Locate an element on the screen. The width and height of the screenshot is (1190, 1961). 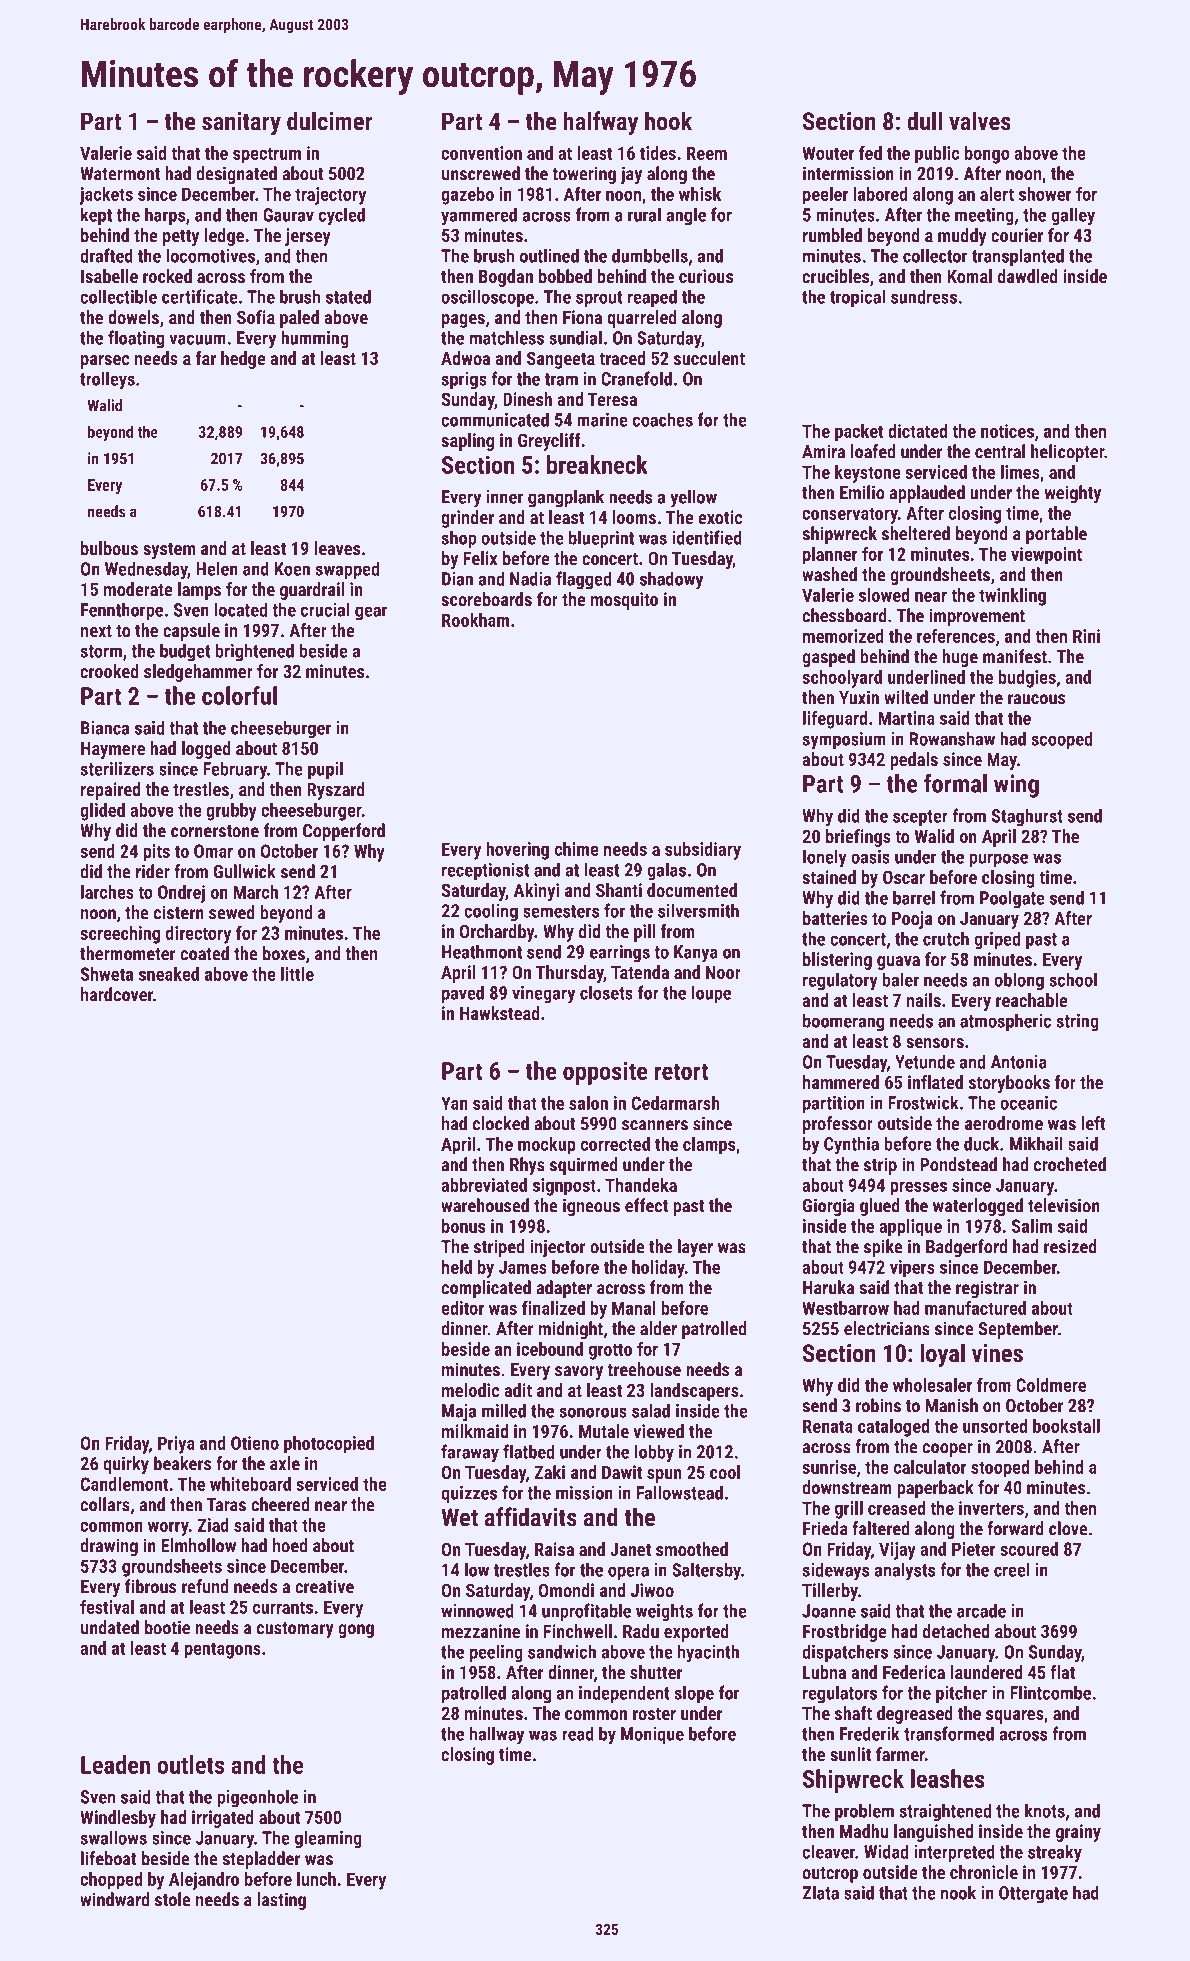
landscapers is located at coordinates (694, 1392).
